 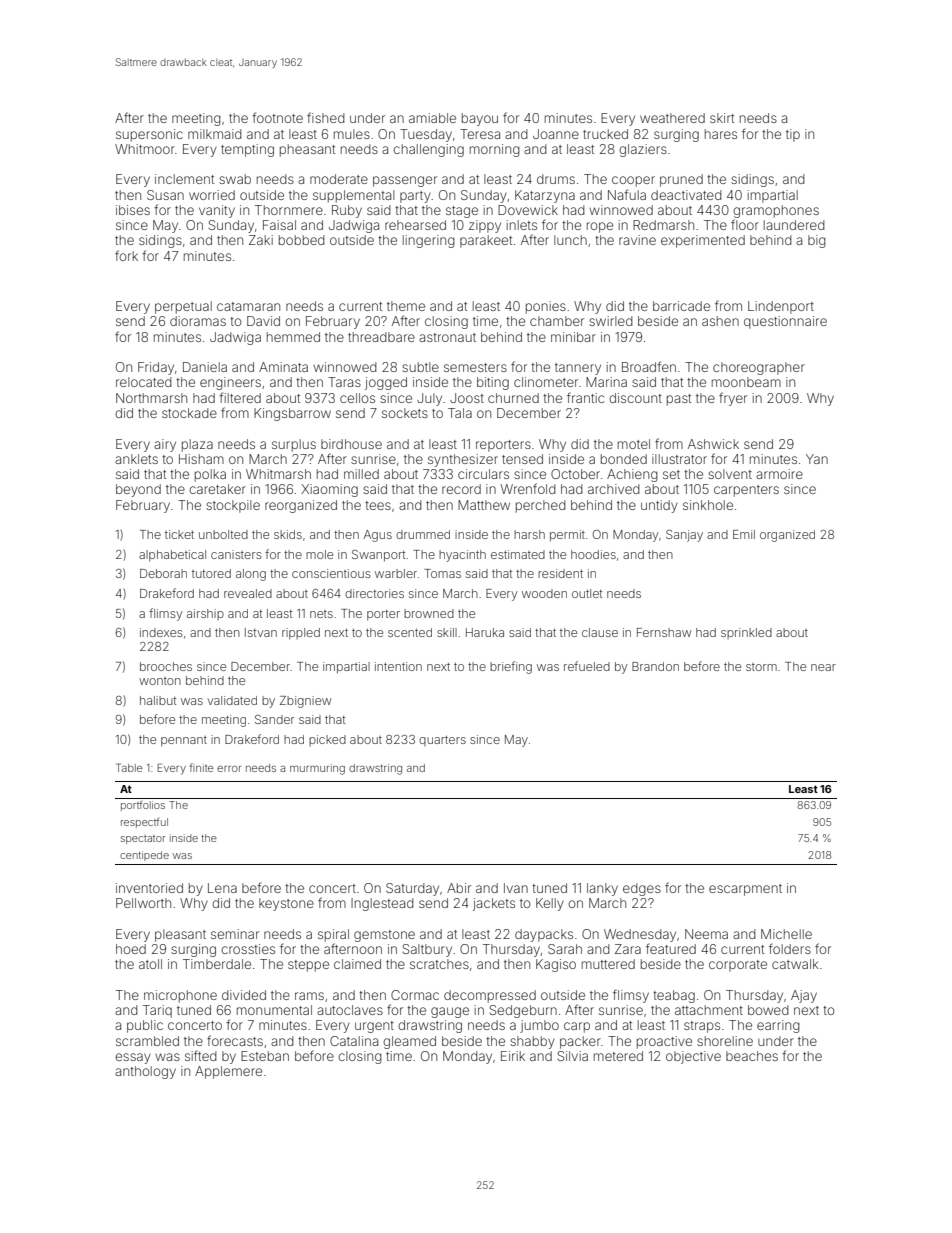 What do you see at coordinates (149, 135) in the screenshot?
I see `supersonic` at bounding box center [149, 135].
